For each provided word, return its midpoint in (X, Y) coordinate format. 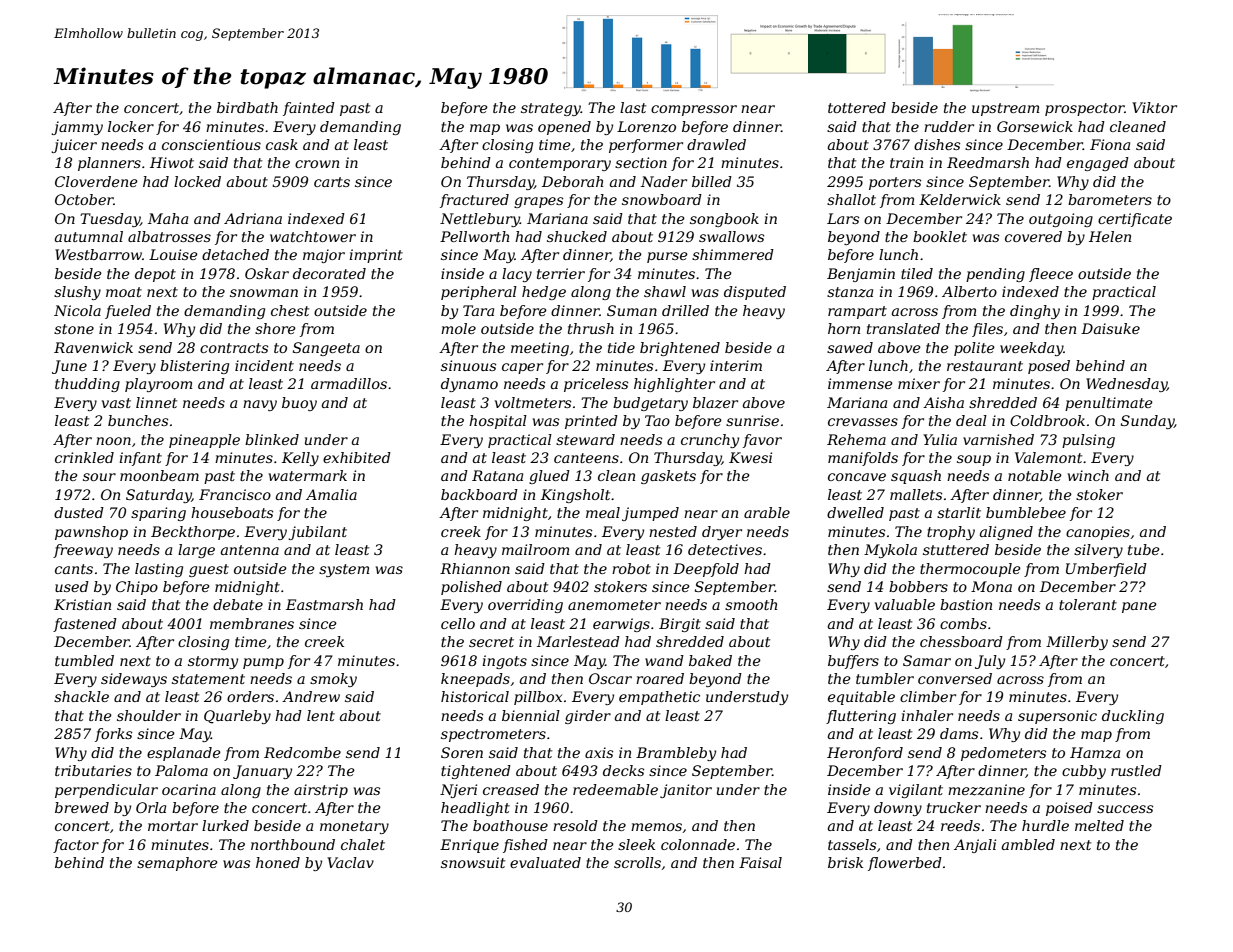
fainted (309, 109)
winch (1088, 475)
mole (458, 328)
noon (113, 441)
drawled (716, 144)
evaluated (545, 862)
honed (278, 862)
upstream (1005, 109)
